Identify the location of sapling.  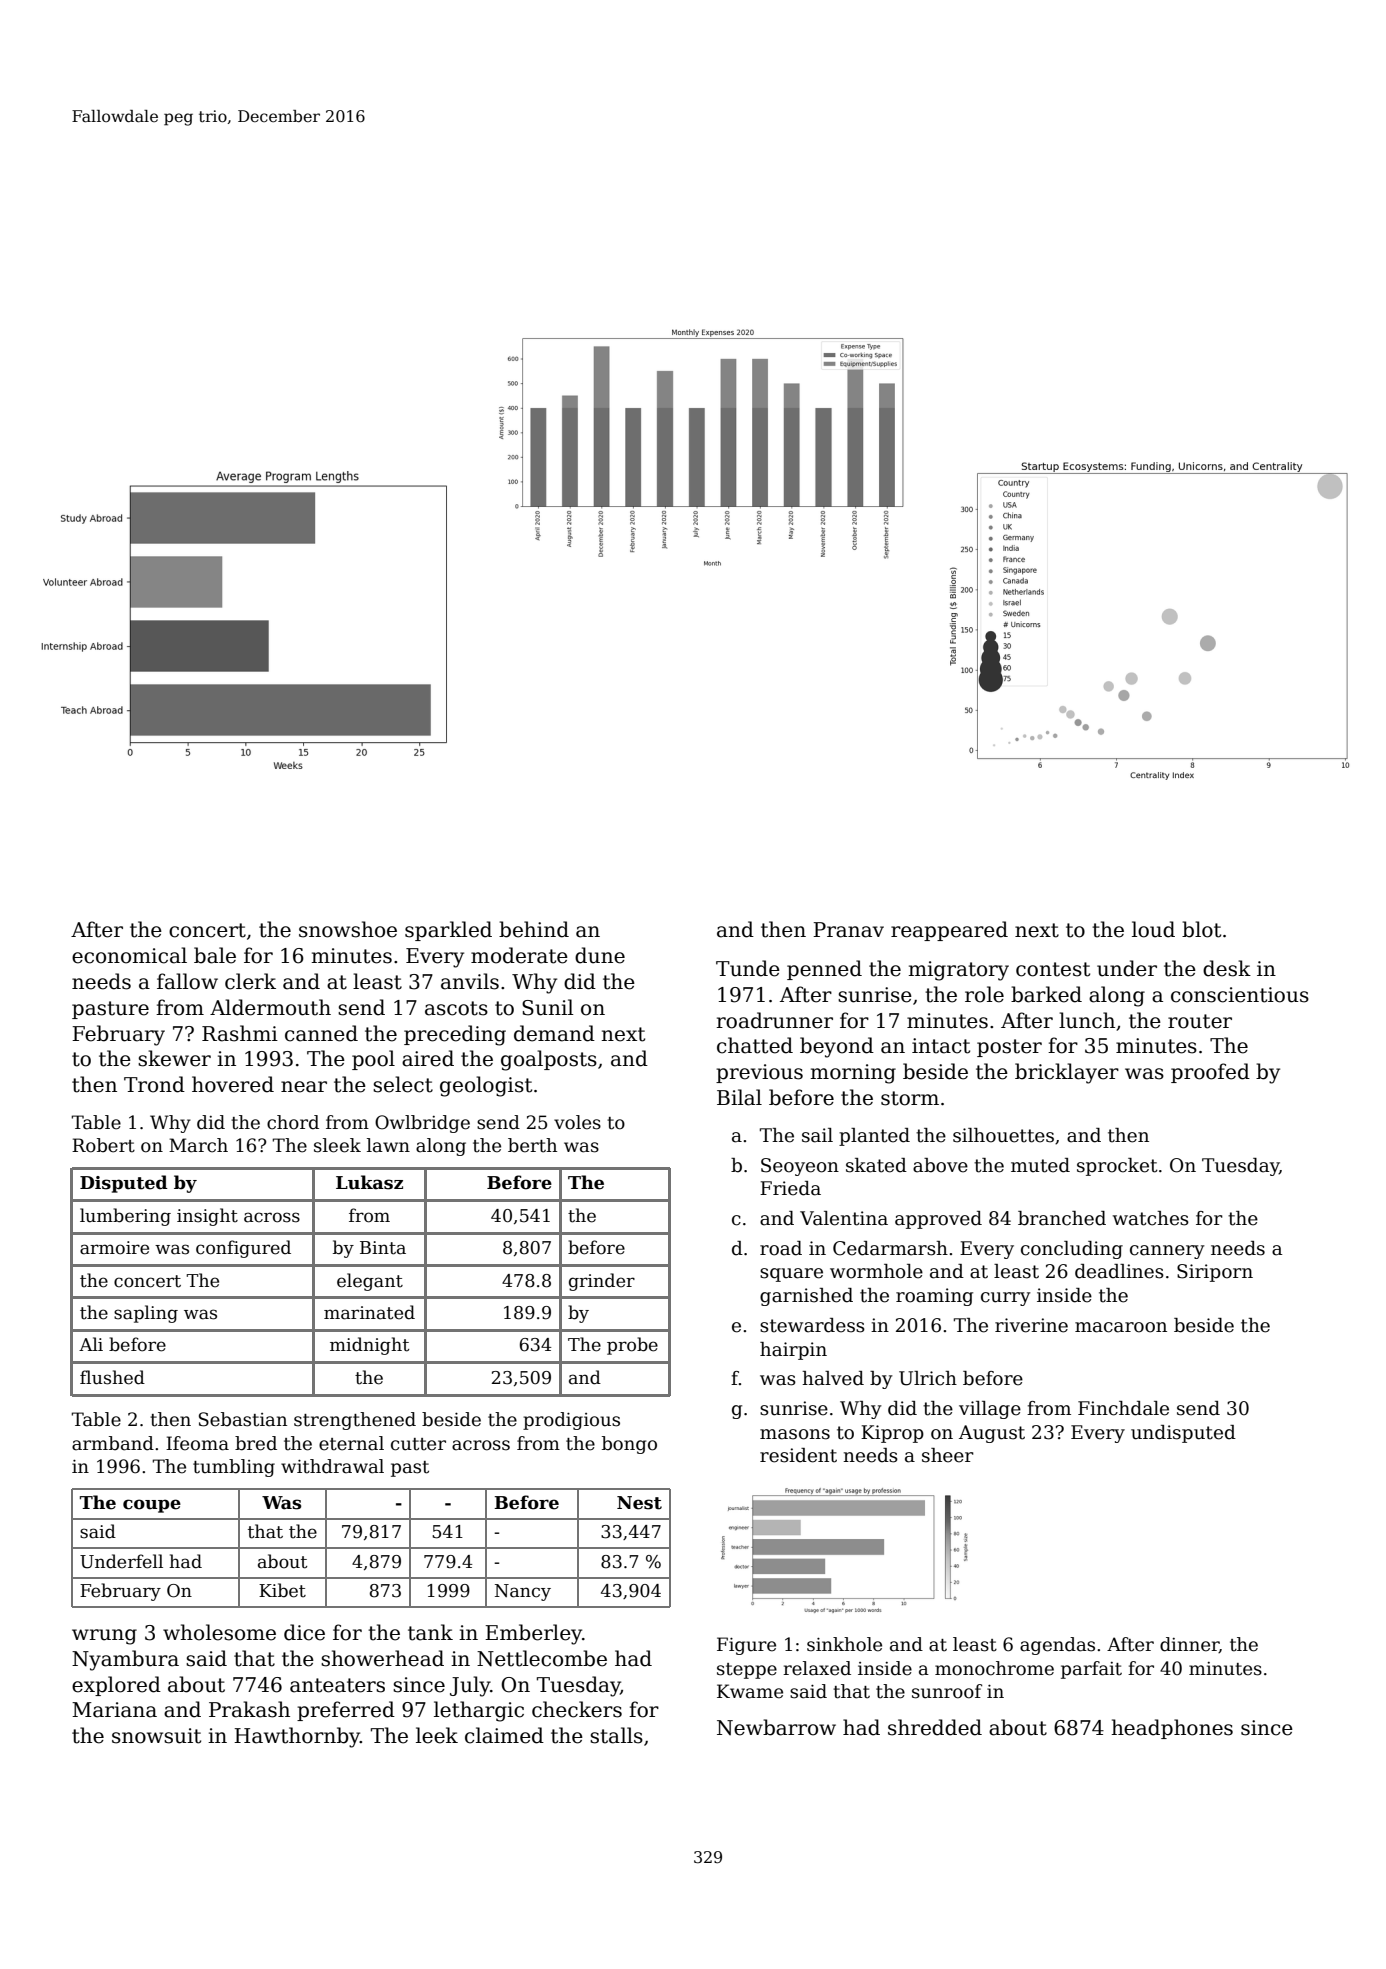
(146, 1314).
